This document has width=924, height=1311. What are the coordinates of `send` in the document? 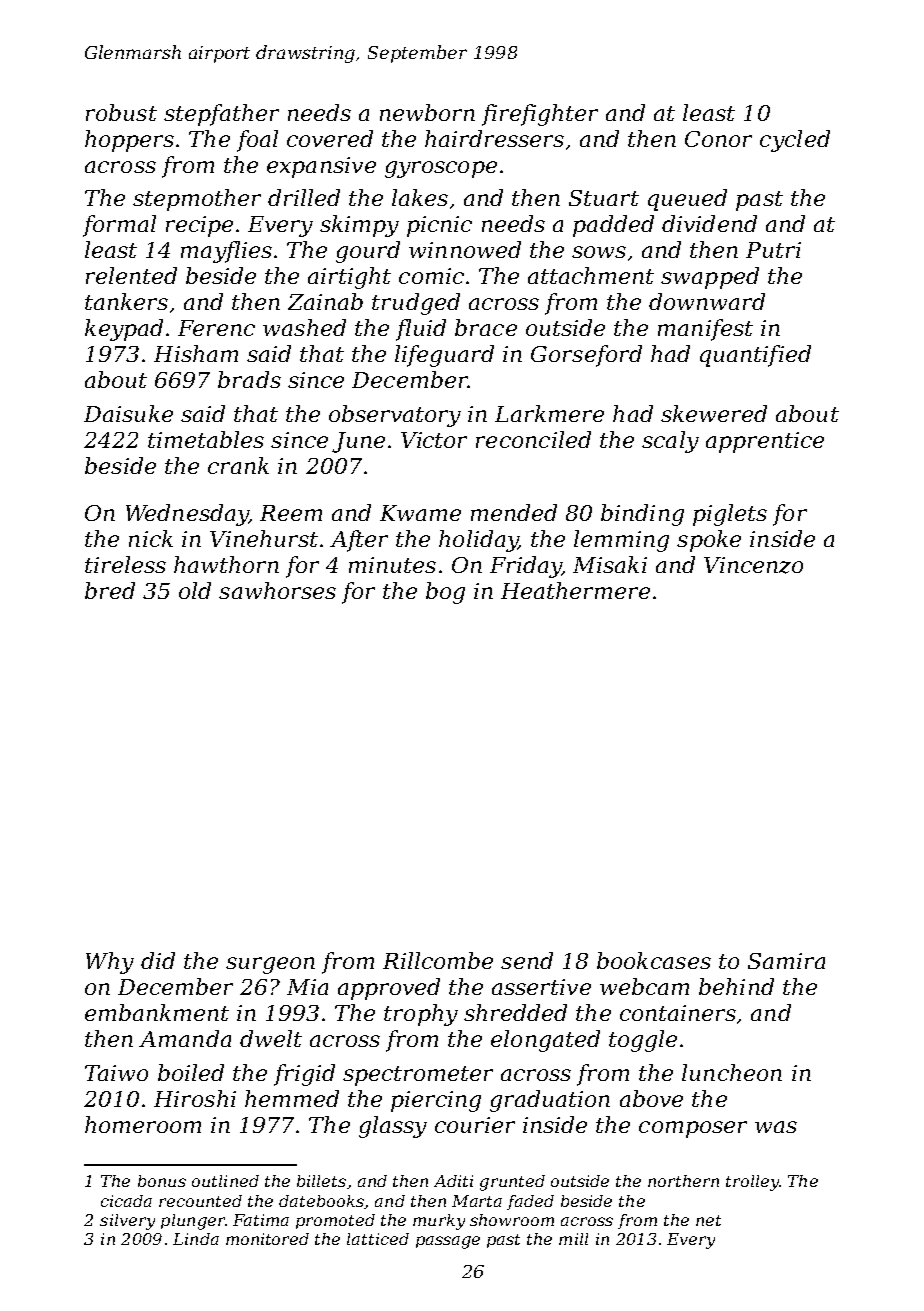 It's located at (527, 960).
